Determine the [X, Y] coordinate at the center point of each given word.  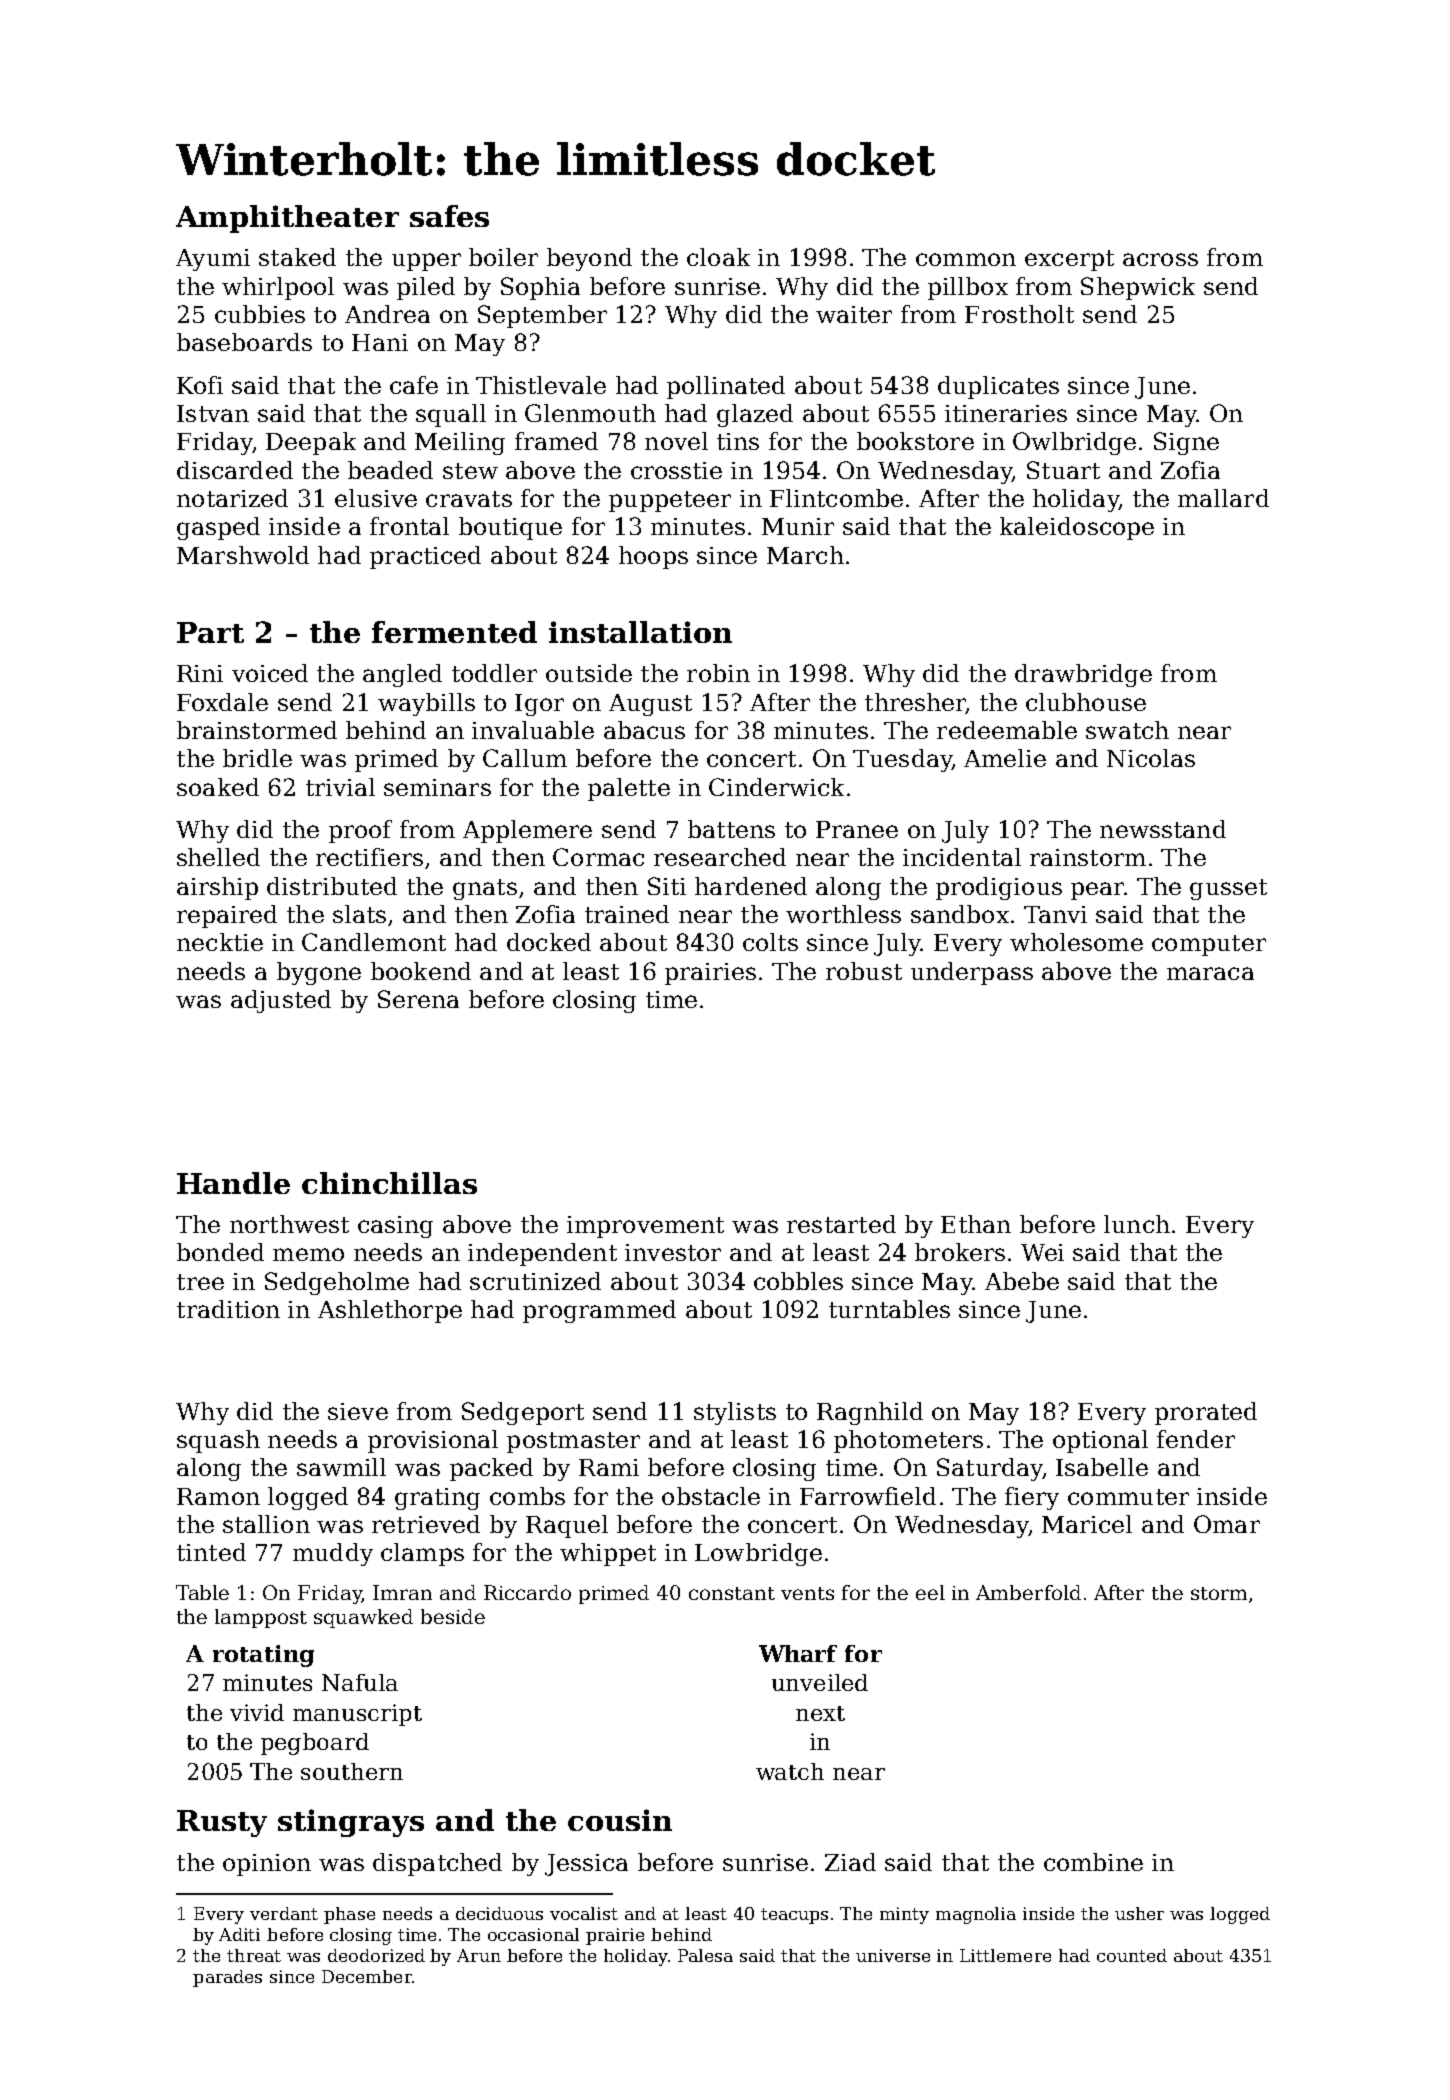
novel [676, 441]
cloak [718, 257]
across [1160, 259]
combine [1093, 1862]
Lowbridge [758, 1554]
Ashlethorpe [390, 1311]
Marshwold [243, 555]
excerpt [1069, 260]
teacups [794, 1916]
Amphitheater [287, 219]
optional [1100, 1441]
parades [227, 1978]
